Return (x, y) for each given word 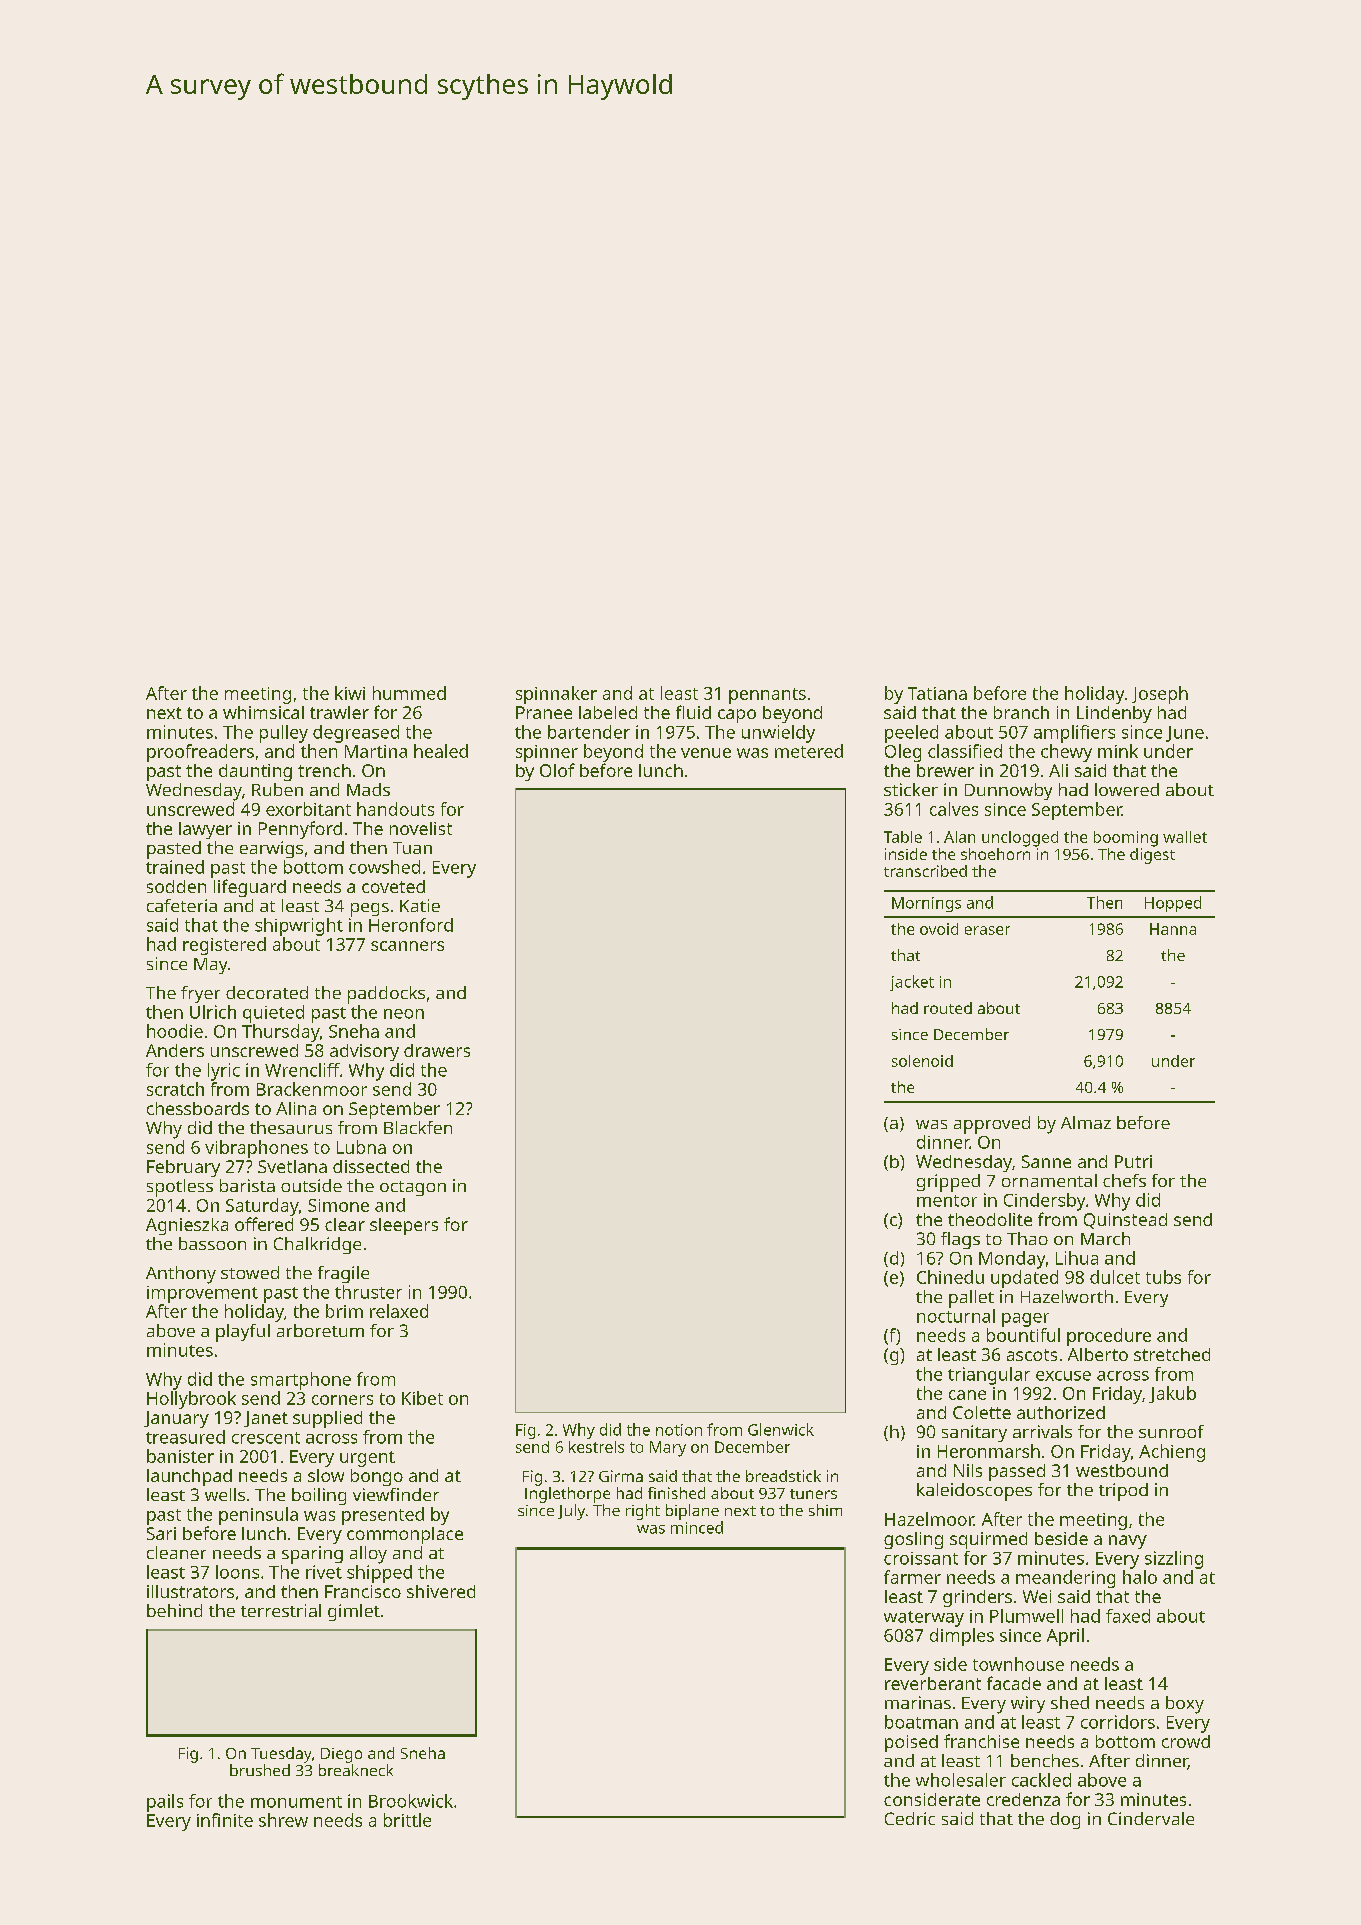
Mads (368, 789)
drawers (437, 1050)
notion (679, 1430)
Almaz (1086, 1122)
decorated (267, 992)
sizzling (1174, 1560)
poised (911, 1743)
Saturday (262, 1207)
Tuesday (281, 1755)
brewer (945, 770)
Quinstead (1125, 1221)
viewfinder (396, 1494)
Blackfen (418, 1127)
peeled (911, 734)
